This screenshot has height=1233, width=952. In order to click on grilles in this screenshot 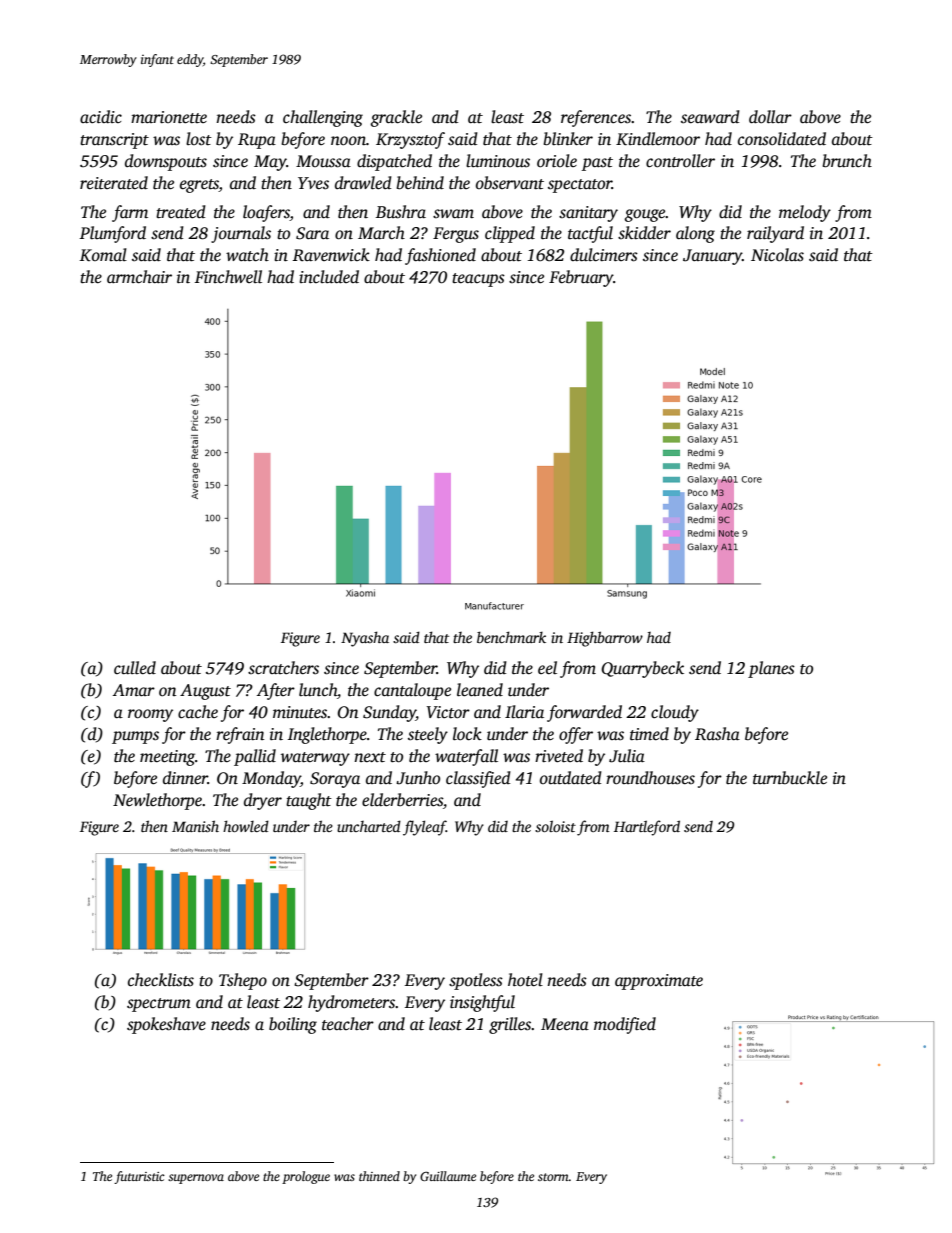, I will do `click(510, 1025)`.
